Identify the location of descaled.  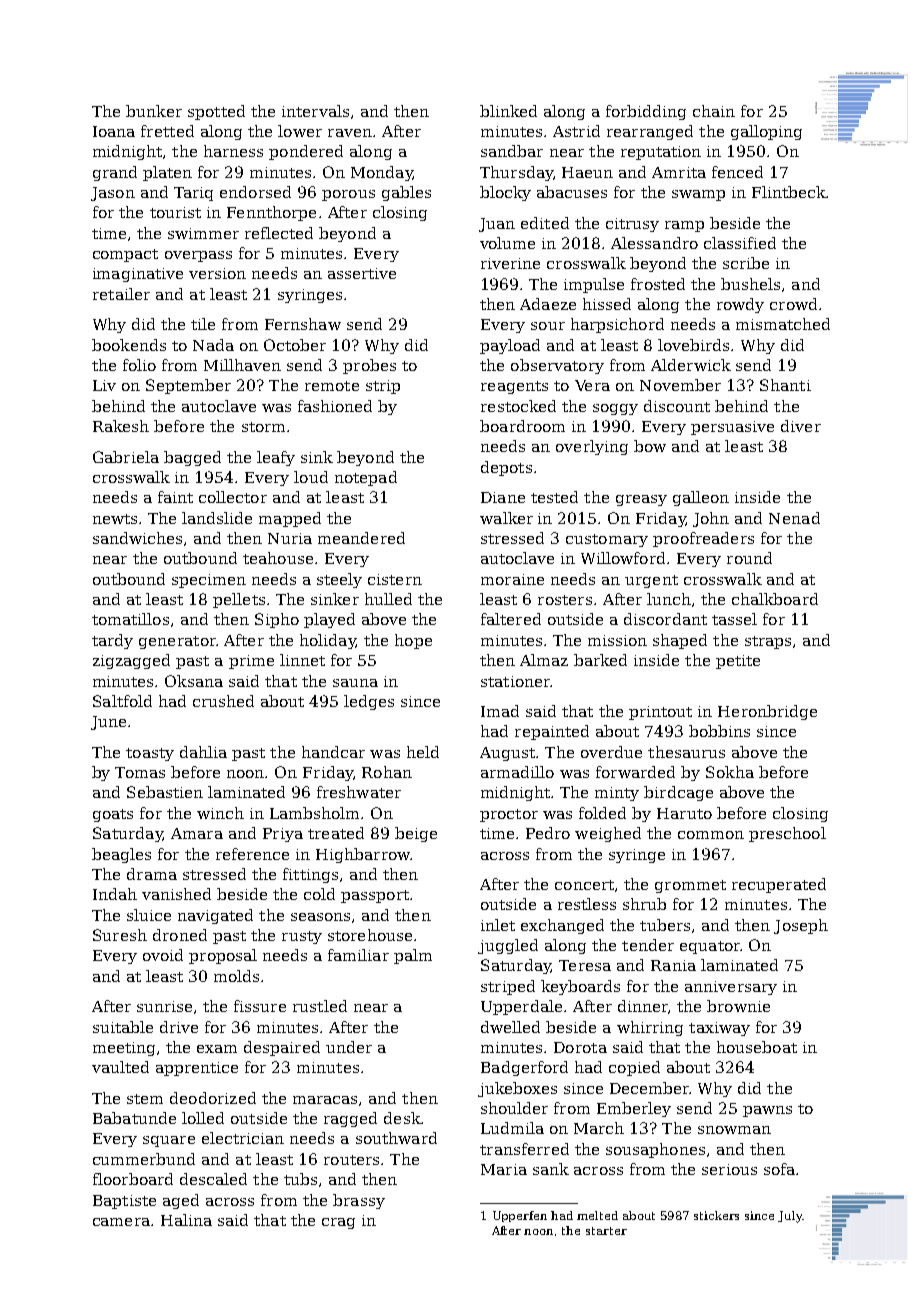
(213, 1179).
